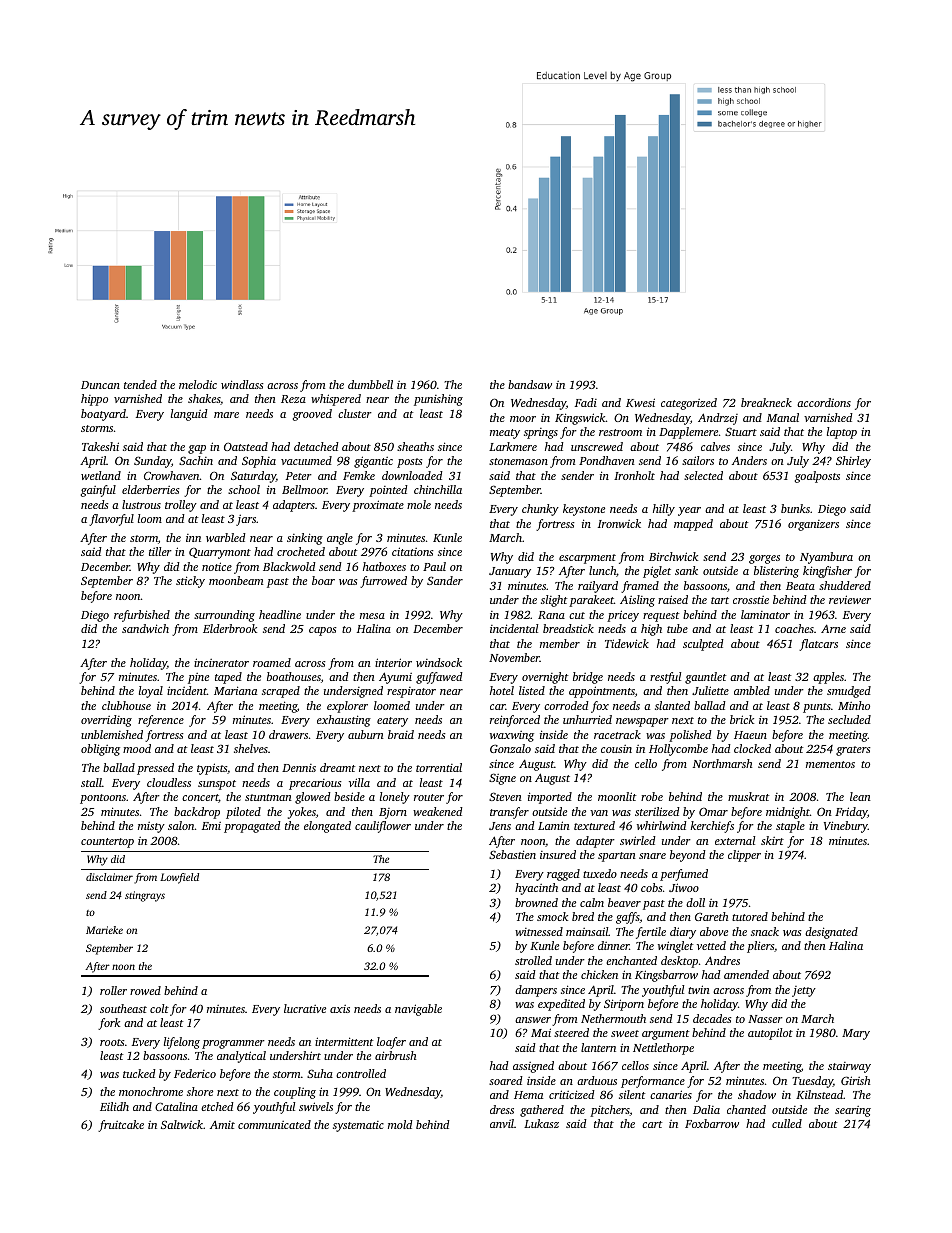 Image resolution: width=952 pixels, height=1233 pixels. What do you see at coordinates (280, 614) in the screenshot?
I see `headline` at bounding box center [280, 614].
